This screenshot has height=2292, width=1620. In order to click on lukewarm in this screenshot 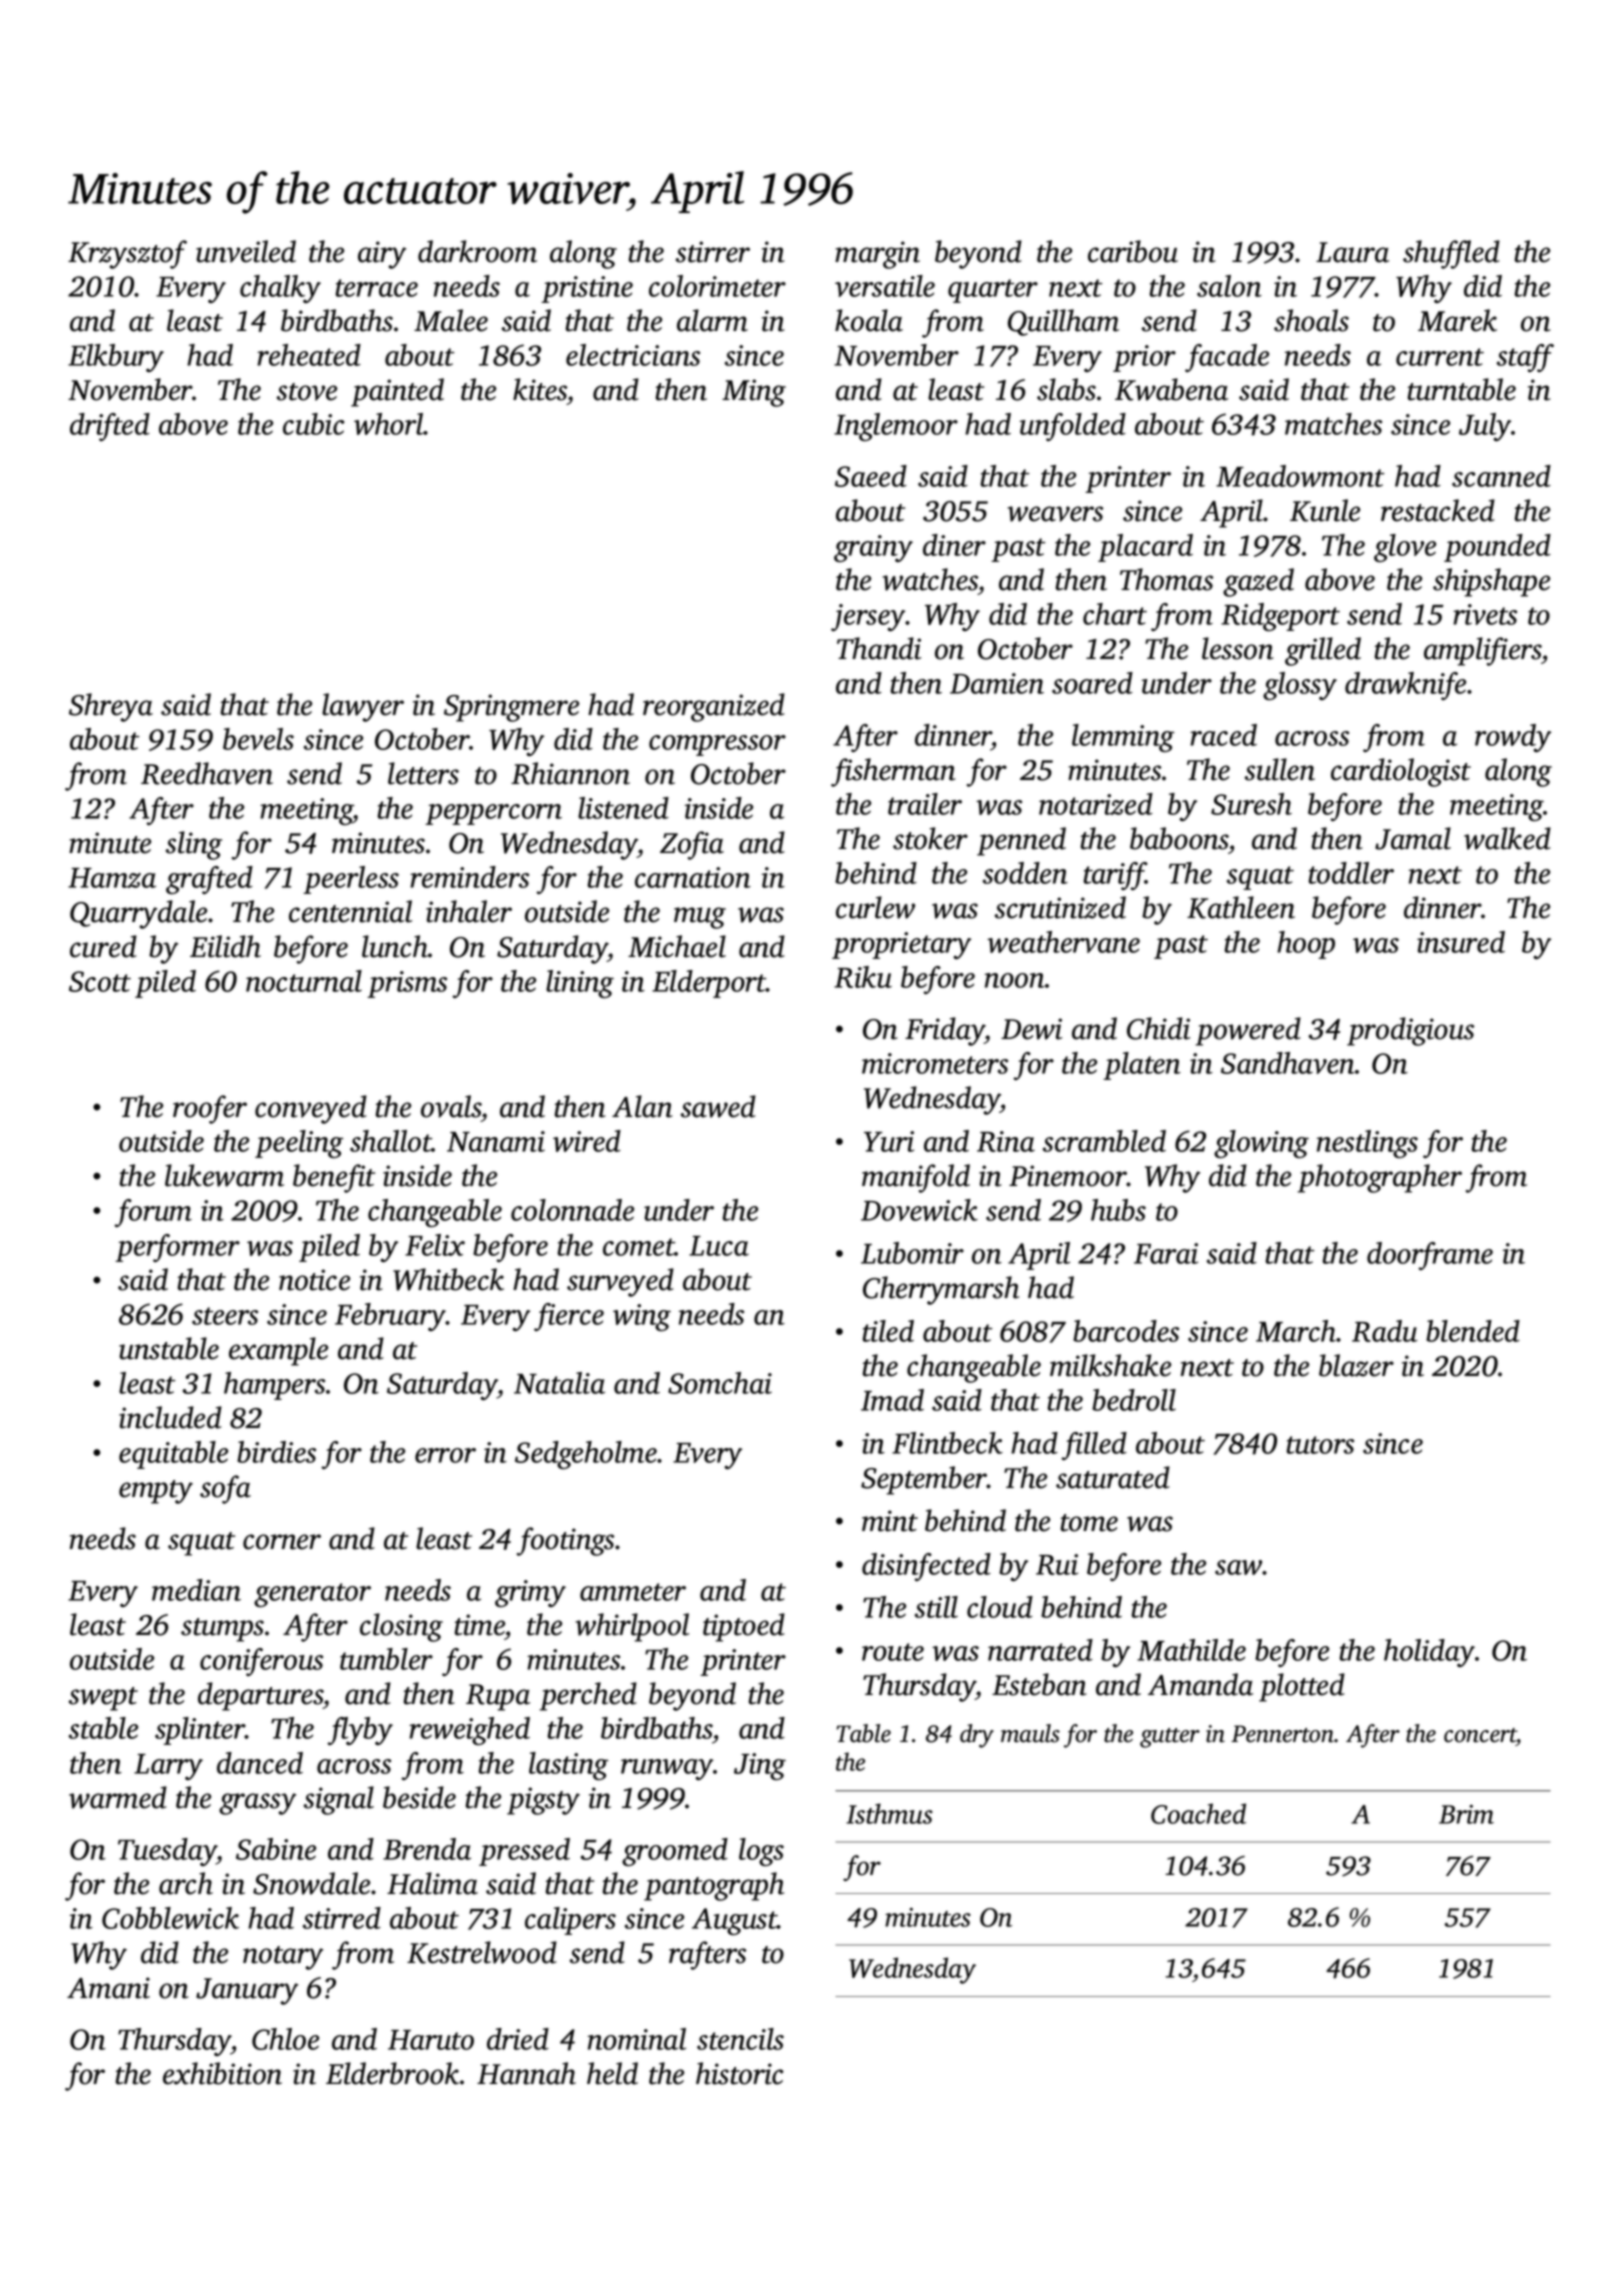, I will do `click(224, 1175)`.
